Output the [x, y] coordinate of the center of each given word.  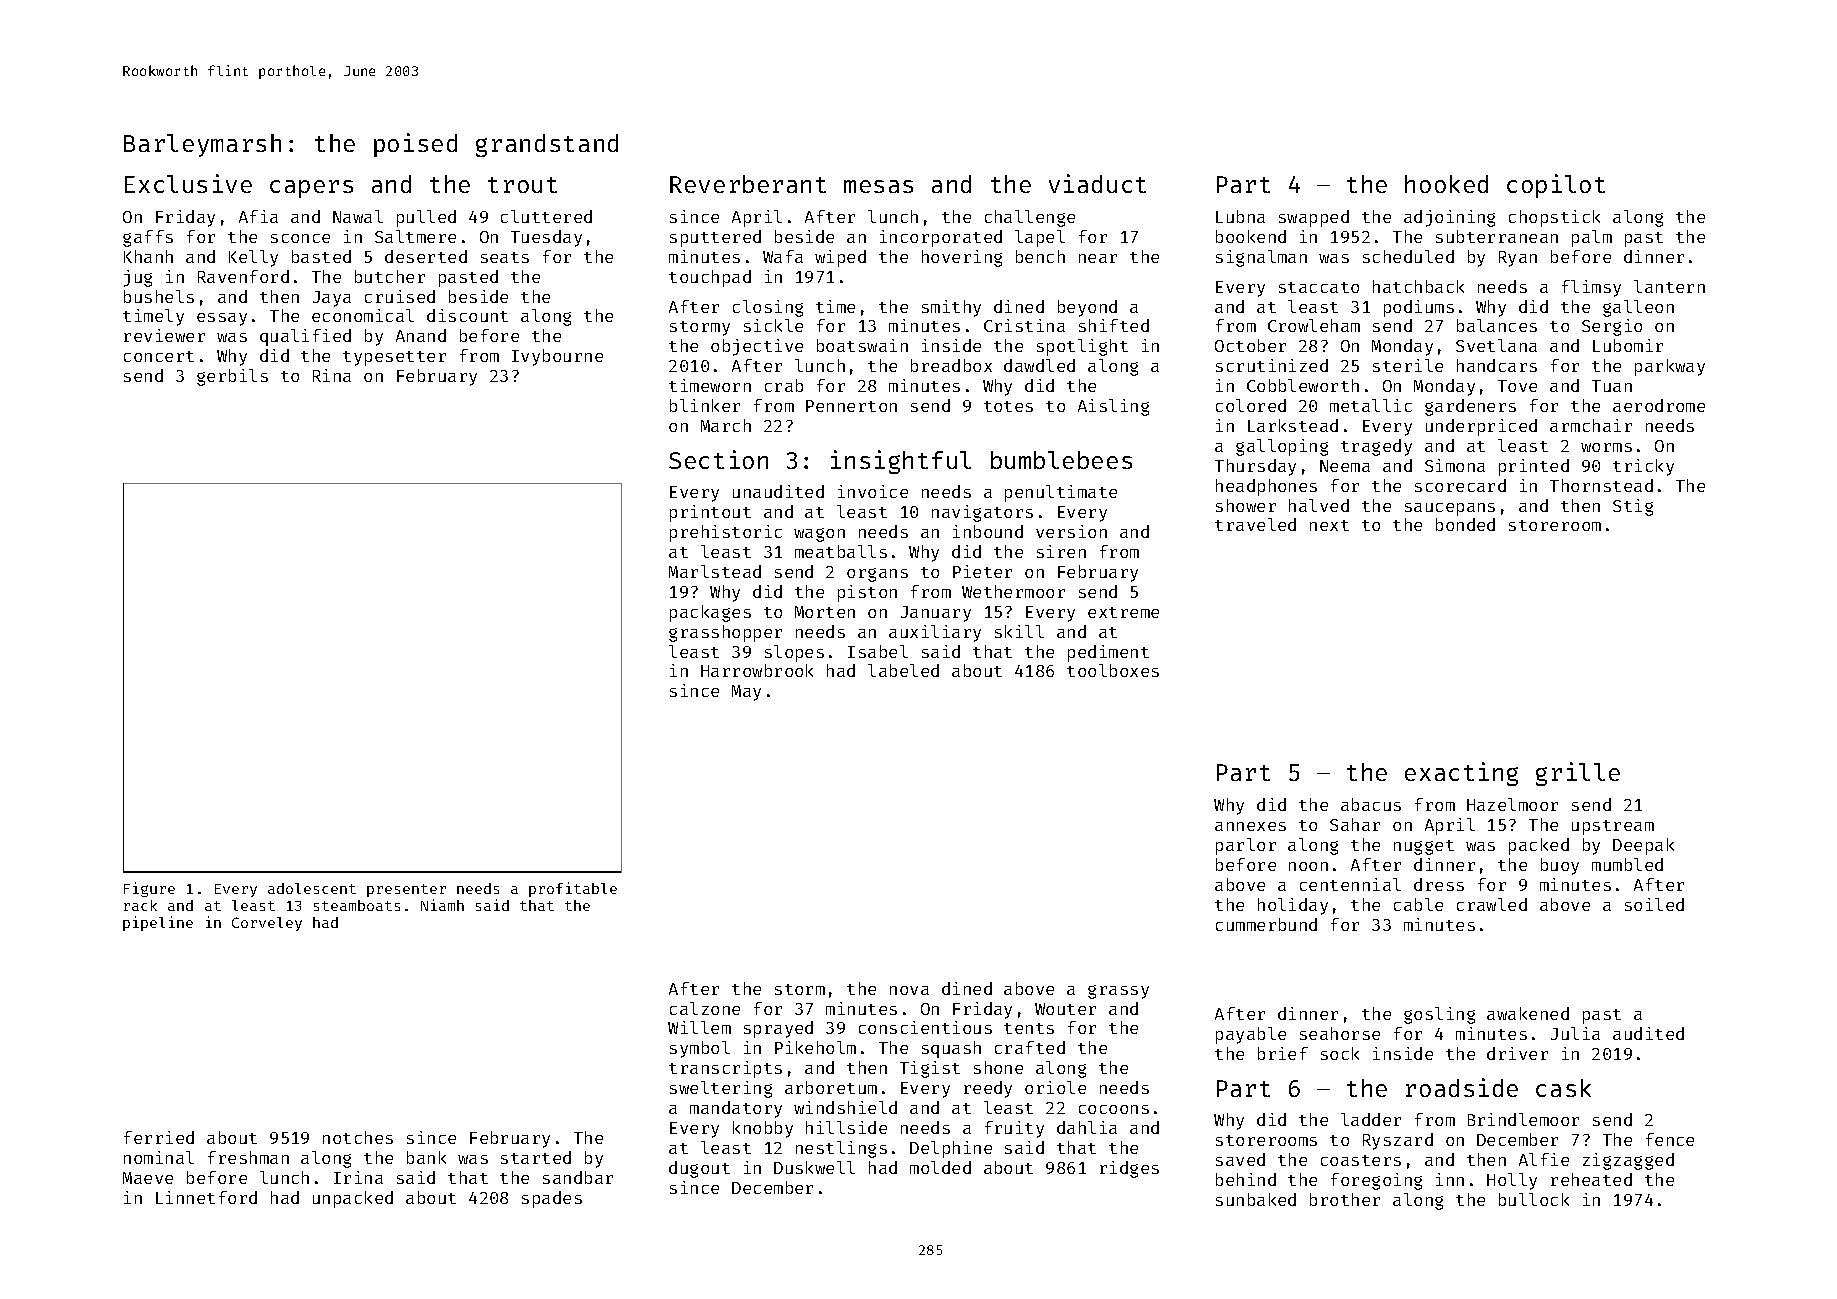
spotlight [1082, 347]
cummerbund [1266, 924]
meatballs [841, 551]
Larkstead [1293, 425]
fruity [1014, 1129]
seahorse [1340, 1033]
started [536, 1157]
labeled [903, 670]
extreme [1123, 612]
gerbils [232, 377]
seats [505, 257]
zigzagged [1628, 1161]
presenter [406, 890]
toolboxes [1113, 670]
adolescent [312, 888]
